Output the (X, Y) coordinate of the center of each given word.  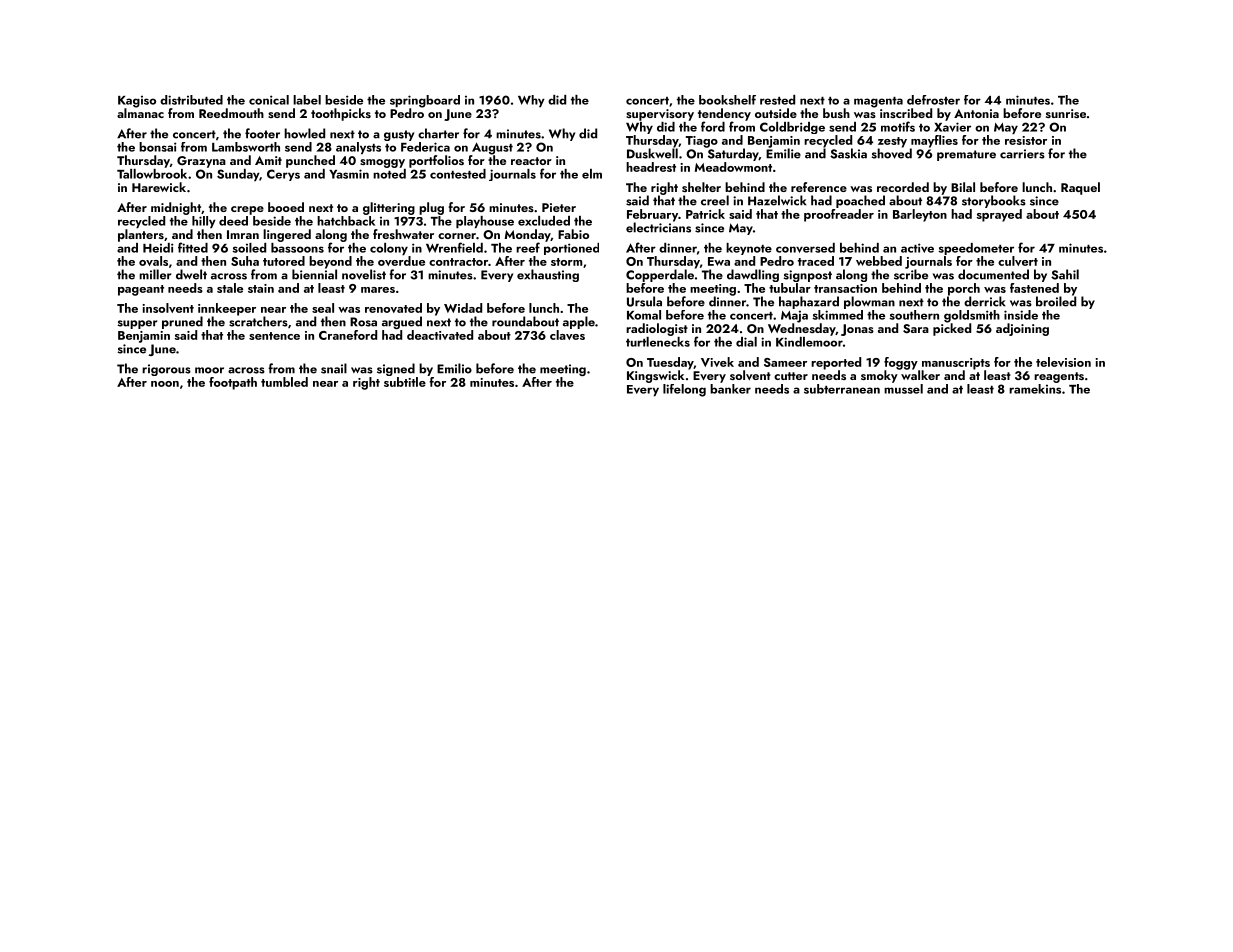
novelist (364, 274)
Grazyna (201, 162)
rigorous (166, 370)
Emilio (454, 368)
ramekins (1035, 389)
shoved (892, 153)
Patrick (705, 214)
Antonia (976, 113)
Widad (463, 308)
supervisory (660, 115)
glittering (389, 208)
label (307, 100)
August (492, 148)
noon (165, 384)
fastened (1034, 288)
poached (860, 201)
